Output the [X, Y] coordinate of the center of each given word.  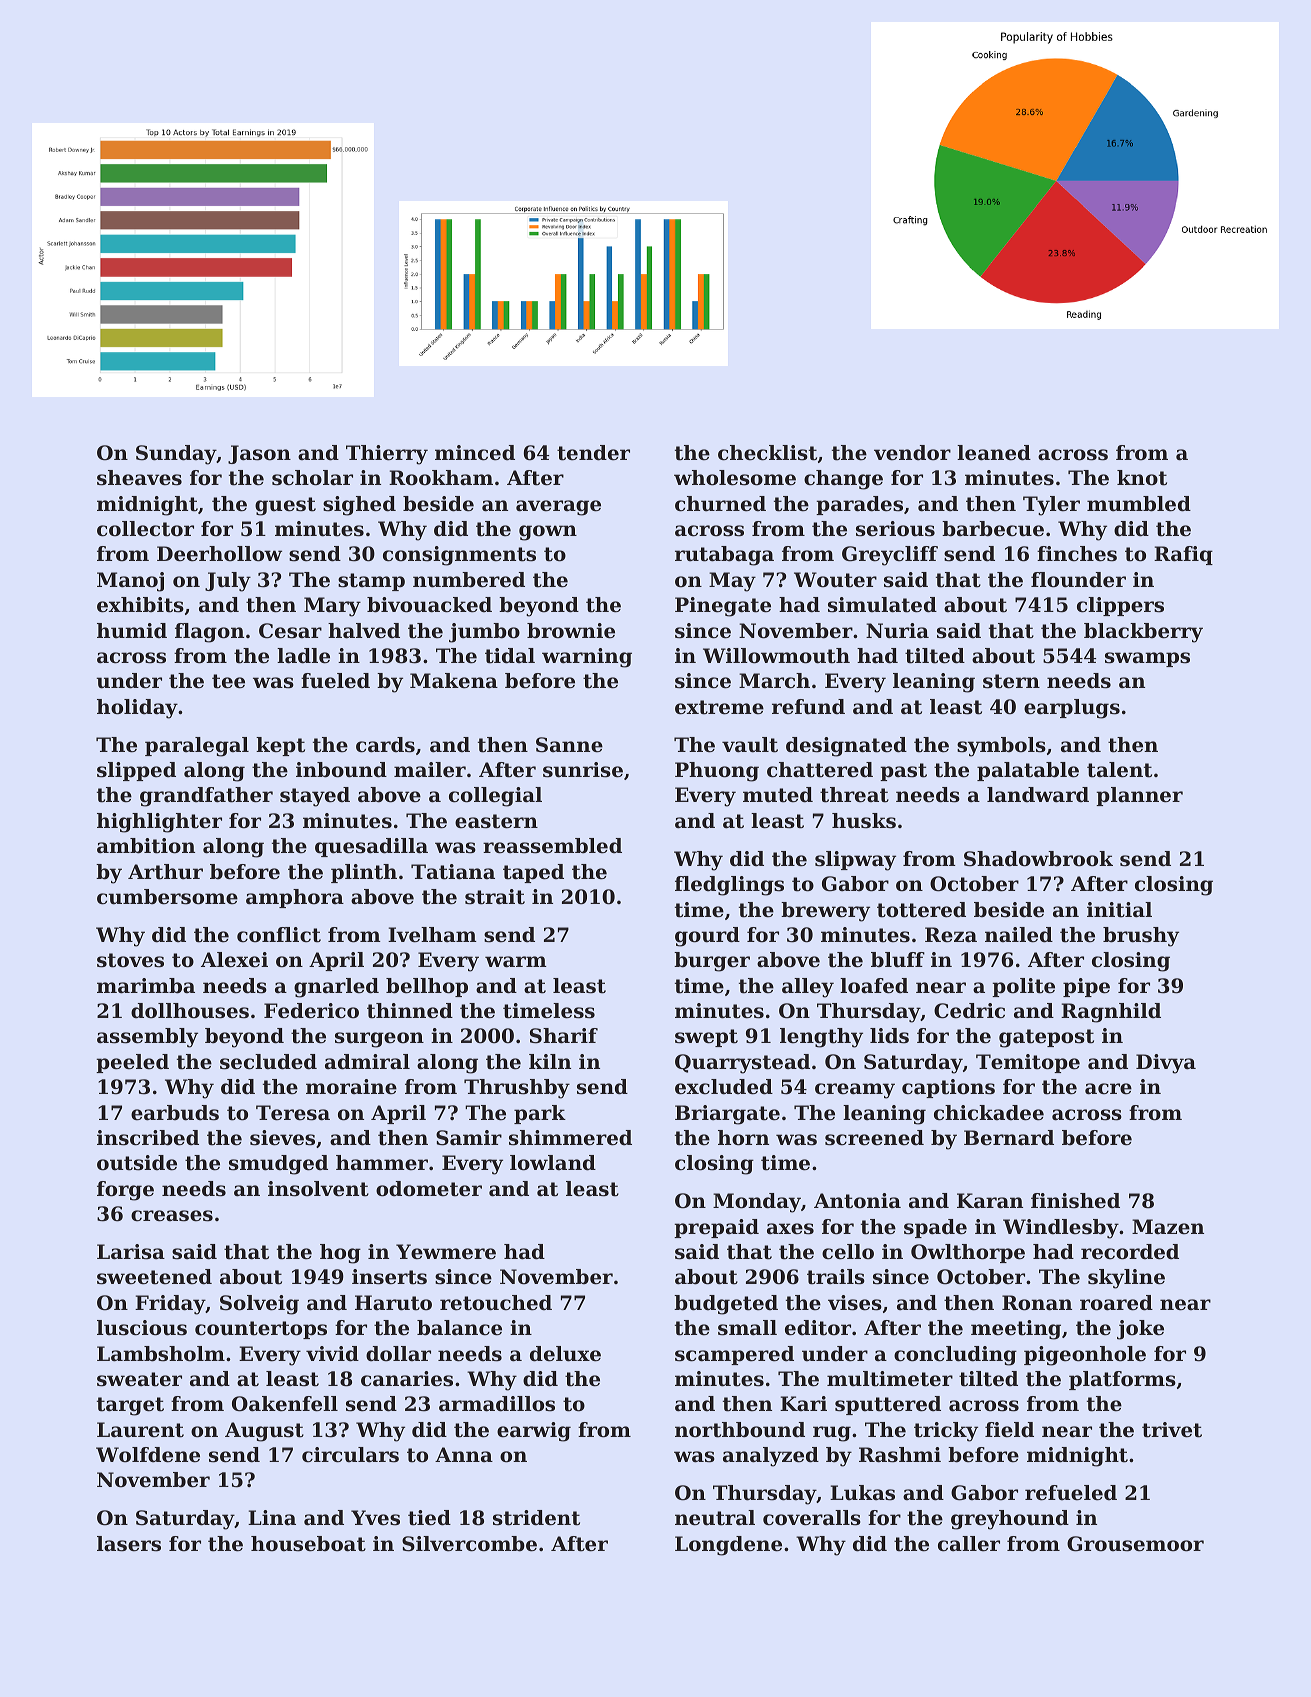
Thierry [387, 455]
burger [712, 962]
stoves [130, 960]
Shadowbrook [1038, 859]
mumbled [1139, 504]
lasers [129, 1544]
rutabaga [724, 556]
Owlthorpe [968, 1253]
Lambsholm [161, 1354]
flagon [209, 633]
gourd [707, 937]
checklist [767, 453]
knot [1142, 478]
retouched [496, 1303]
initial [1119, 910]
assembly [147, 1038]
